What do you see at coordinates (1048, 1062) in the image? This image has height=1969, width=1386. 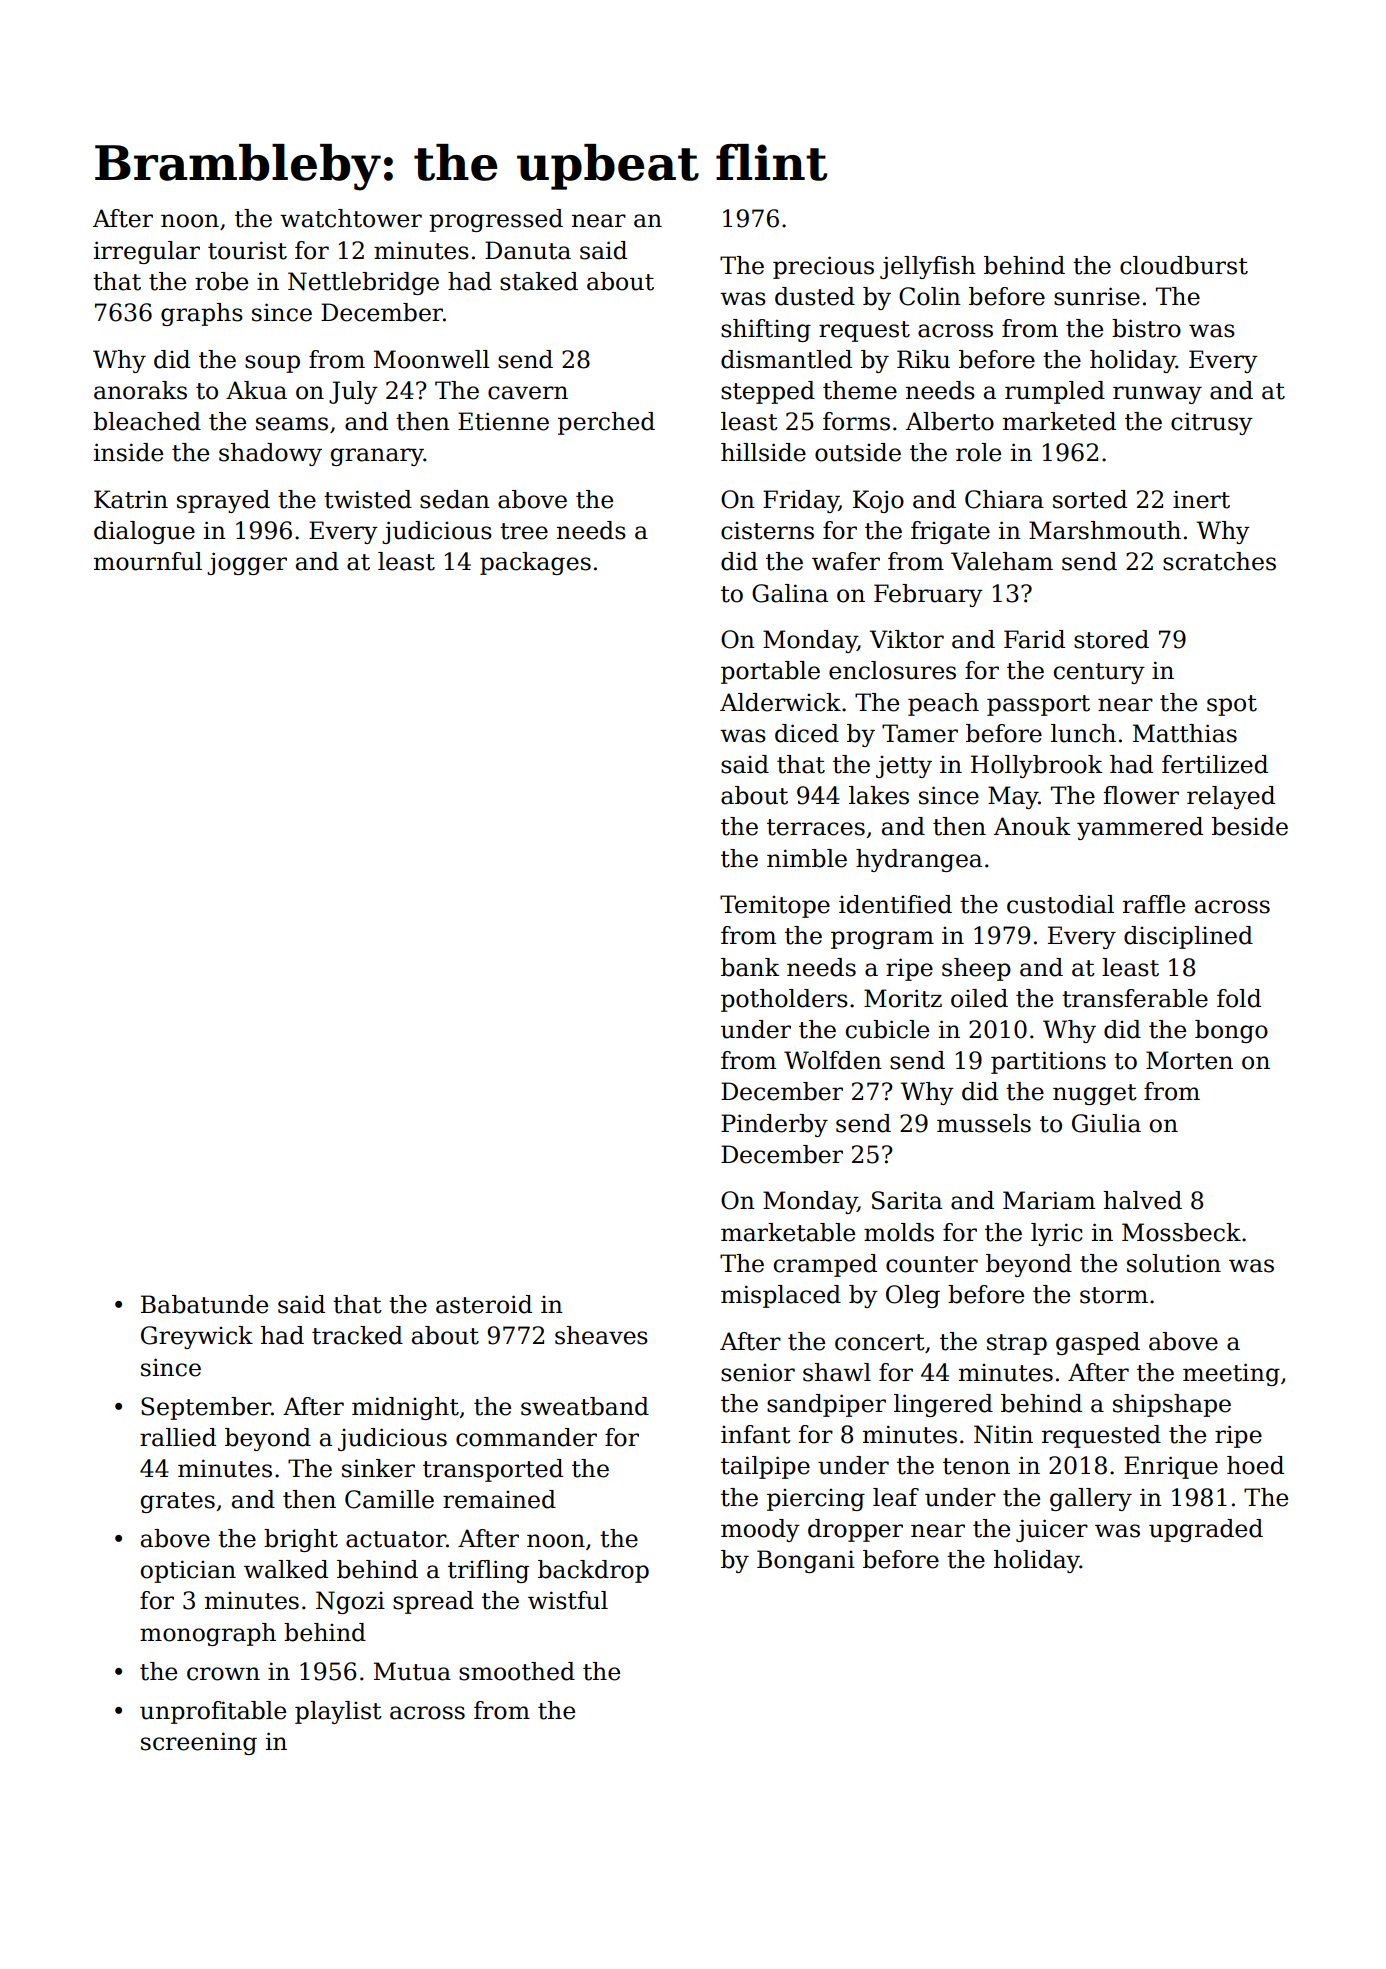 I see `partitions` at bounding box center [1048, 1062].
